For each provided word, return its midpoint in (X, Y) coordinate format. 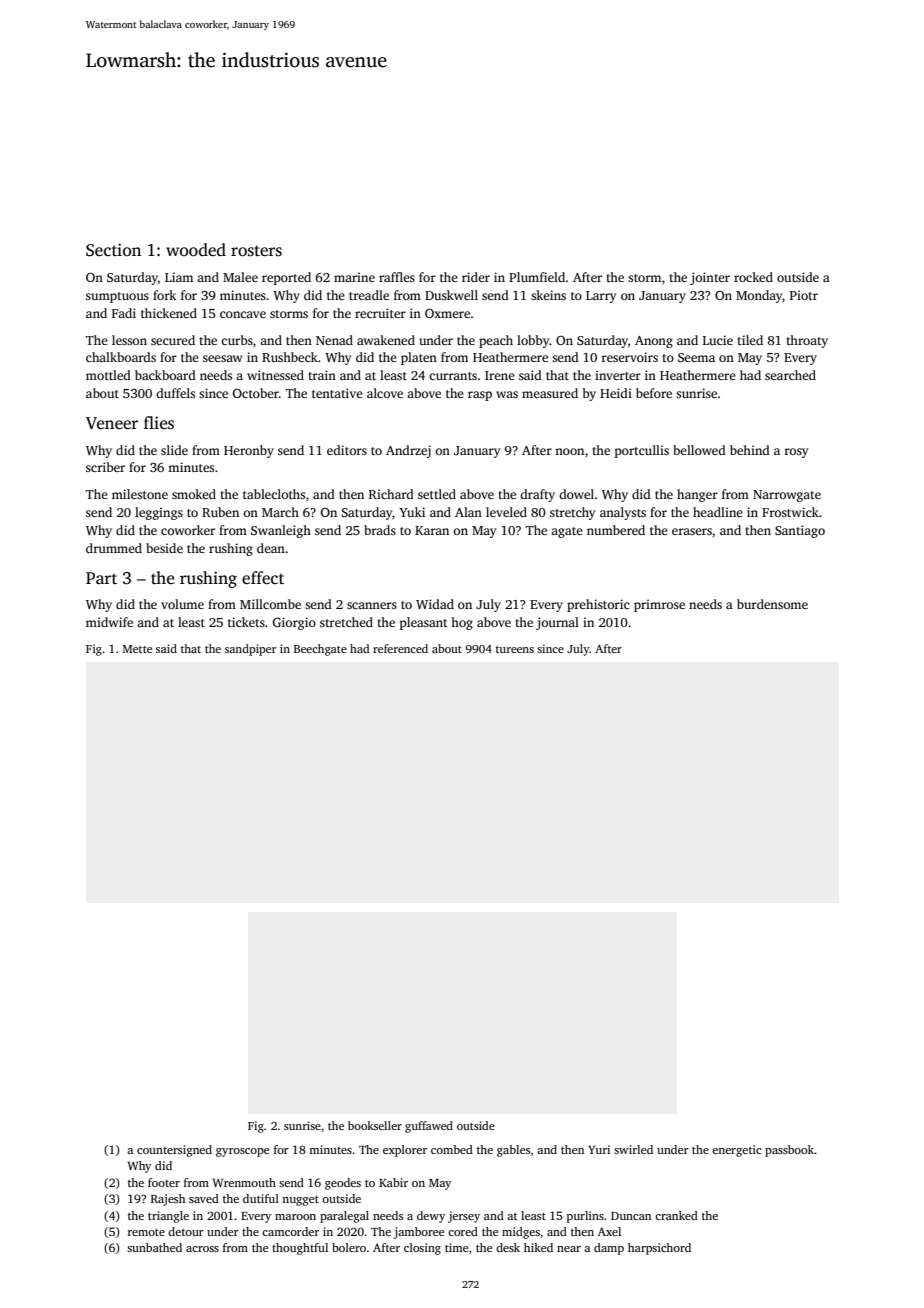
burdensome (772, 604)
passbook (790, 1151)
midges (521, 1233)
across (202, 1249)
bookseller (375, 1125)
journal (557, 623)
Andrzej (408, 451)
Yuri (599, 1149)
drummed (114, 548)
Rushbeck (290, 357)
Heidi (616, 393)
